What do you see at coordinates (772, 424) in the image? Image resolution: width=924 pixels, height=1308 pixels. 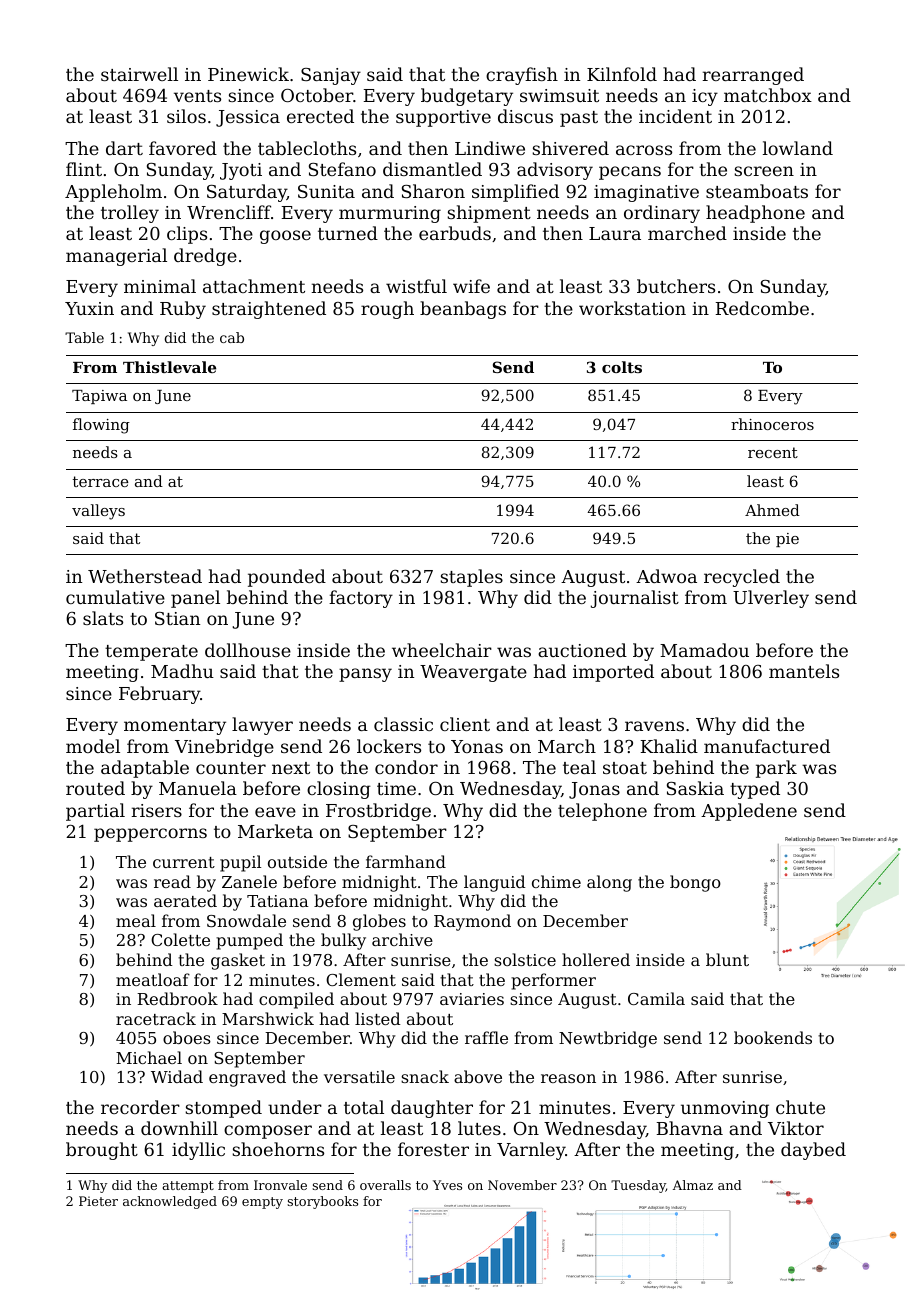 I see `rhinoceros` at bounding box center [772, 424].
